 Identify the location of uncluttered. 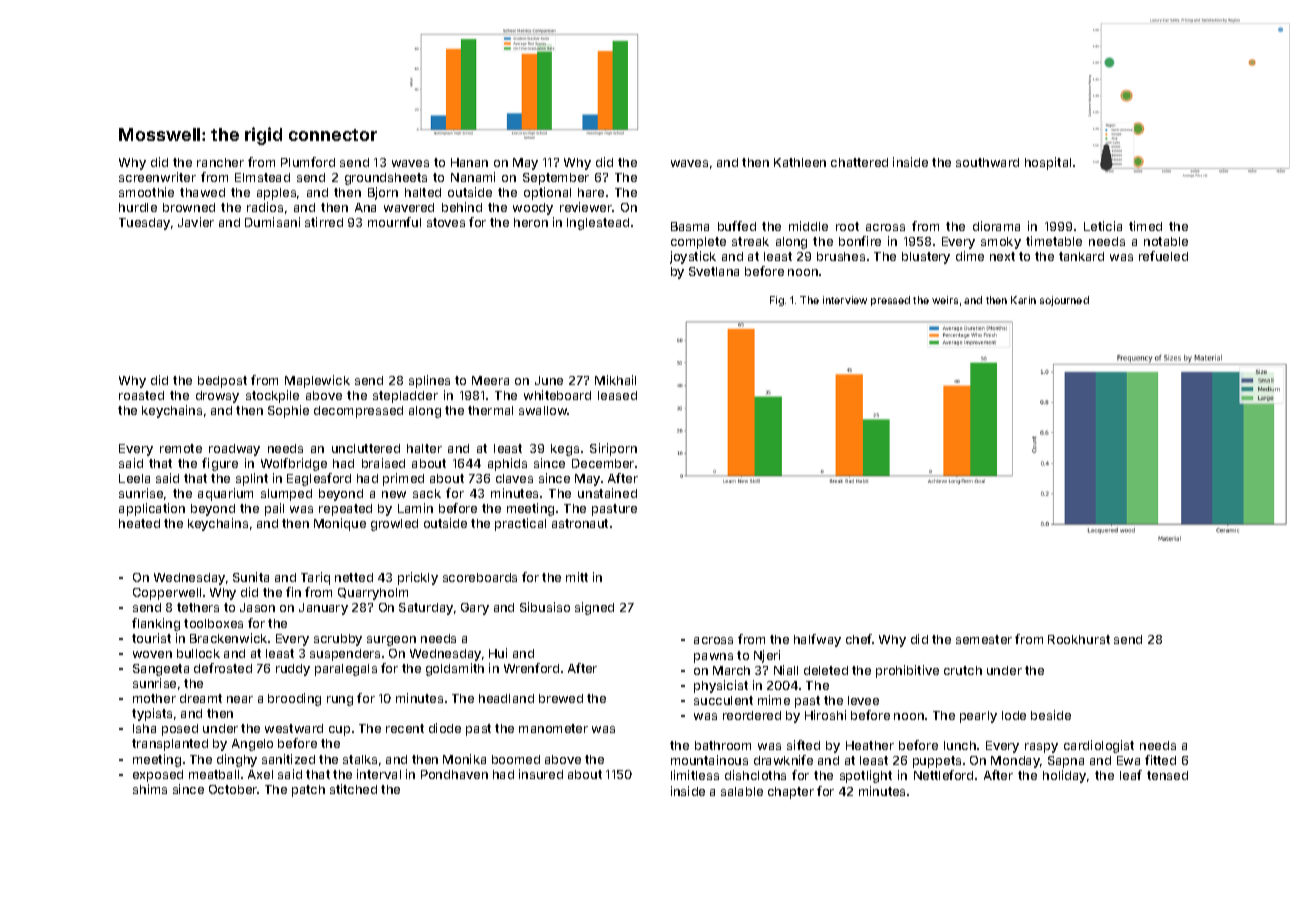
(366, 448).
